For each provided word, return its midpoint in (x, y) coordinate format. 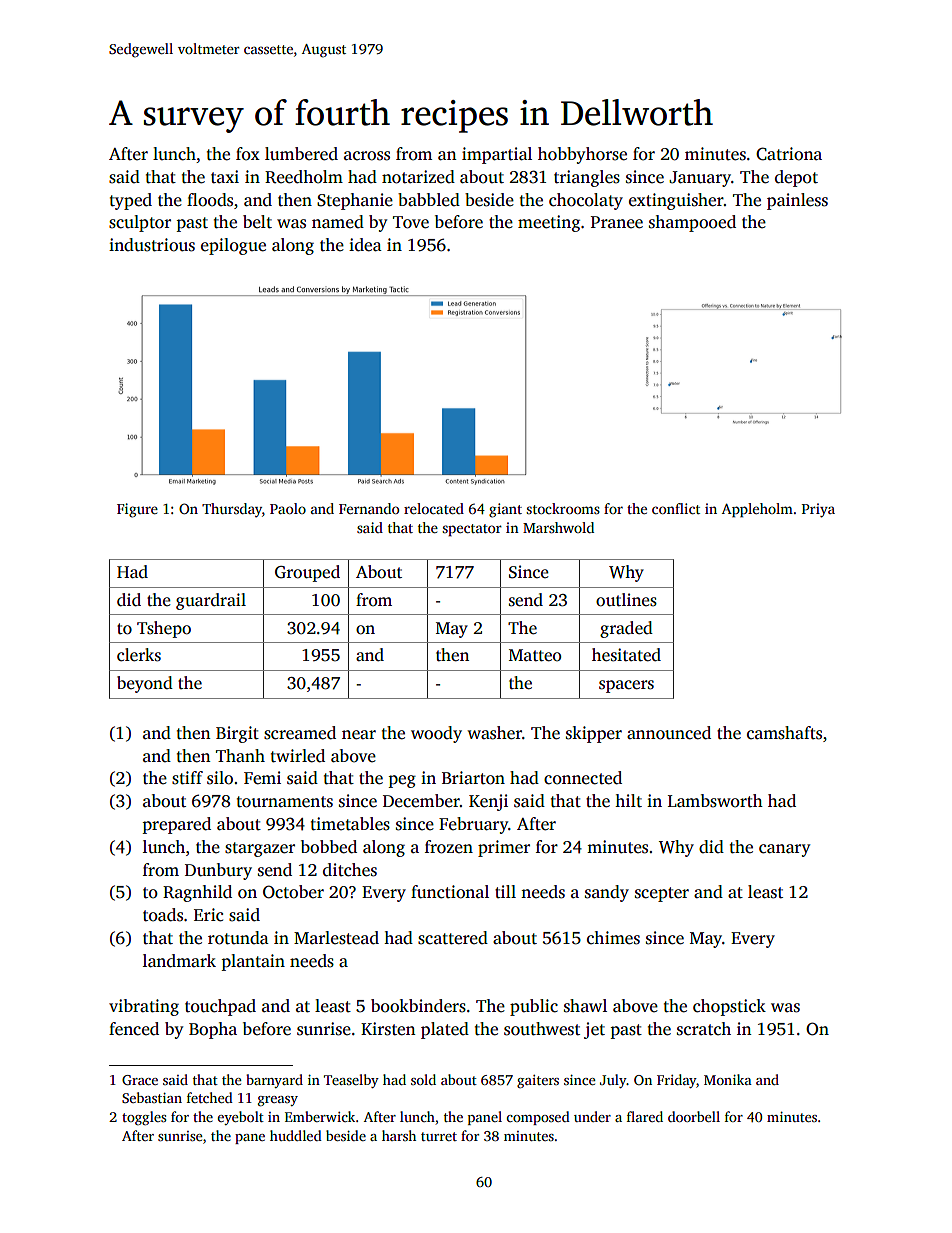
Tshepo (164, 629)
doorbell (694, 1116)
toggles (144, 1118)
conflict (676, 508)
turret (439, 1136)
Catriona (789, 154)
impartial (497, 155)
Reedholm (304, 177)
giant (505, 510)
